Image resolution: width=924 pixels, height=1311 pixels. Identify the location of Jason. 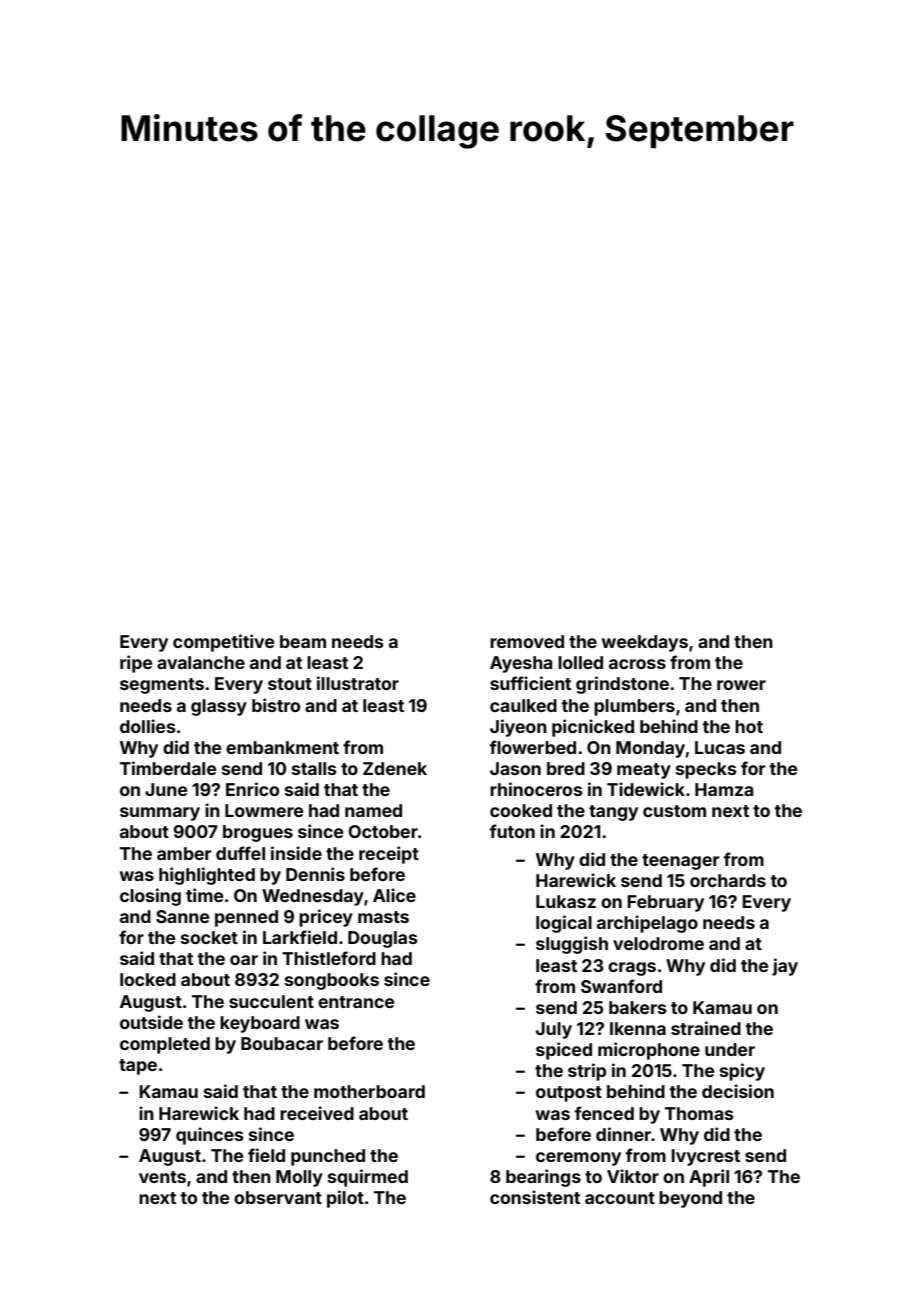
(515, 768).
